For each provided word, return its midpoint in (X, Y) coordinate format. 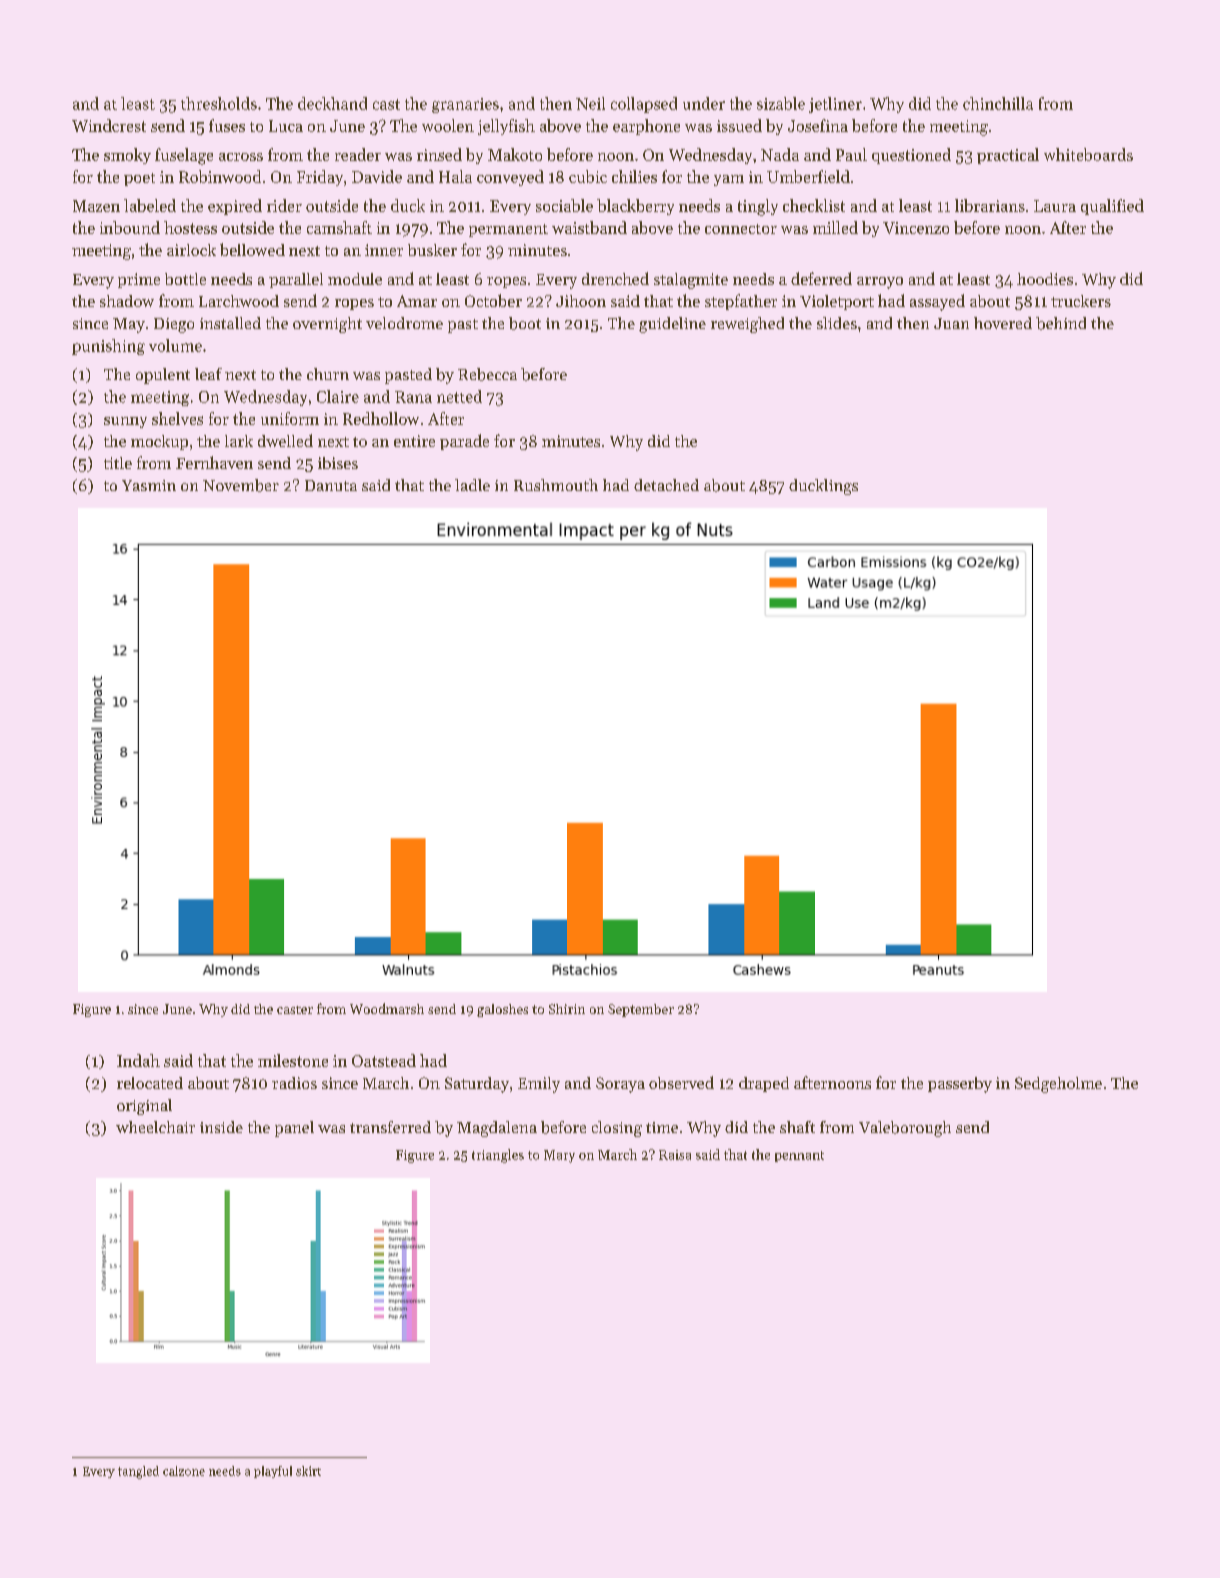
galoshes (502, 1010)
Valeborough (905, 1129)
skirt (308, 1471)
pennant (799, 1156)
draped (764, 1084)
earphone (646, 127)
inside (221, 1127)
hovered (1003, 323)
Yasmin (149, 485)
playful (273, 1472)
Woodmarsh (387, 1008)
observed (681, 1082)
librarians (990, 205)
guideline (672, 325)
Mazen (96, 206)
